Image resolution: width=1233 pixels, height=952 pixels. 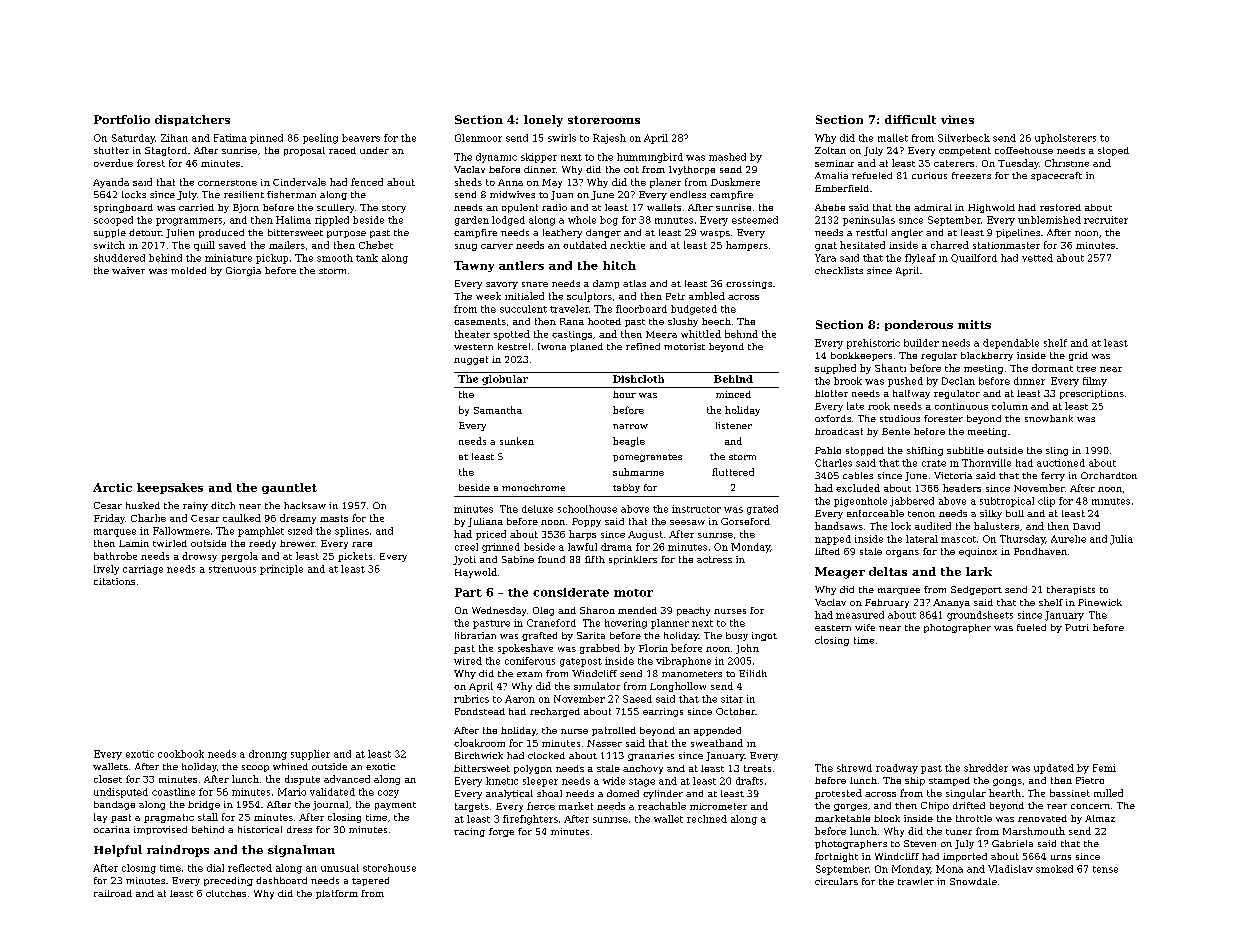 What do you see at coordinates (1065, 139) in the screenshot?
I see `upholsterers` at bounding box center [1065, 139].
